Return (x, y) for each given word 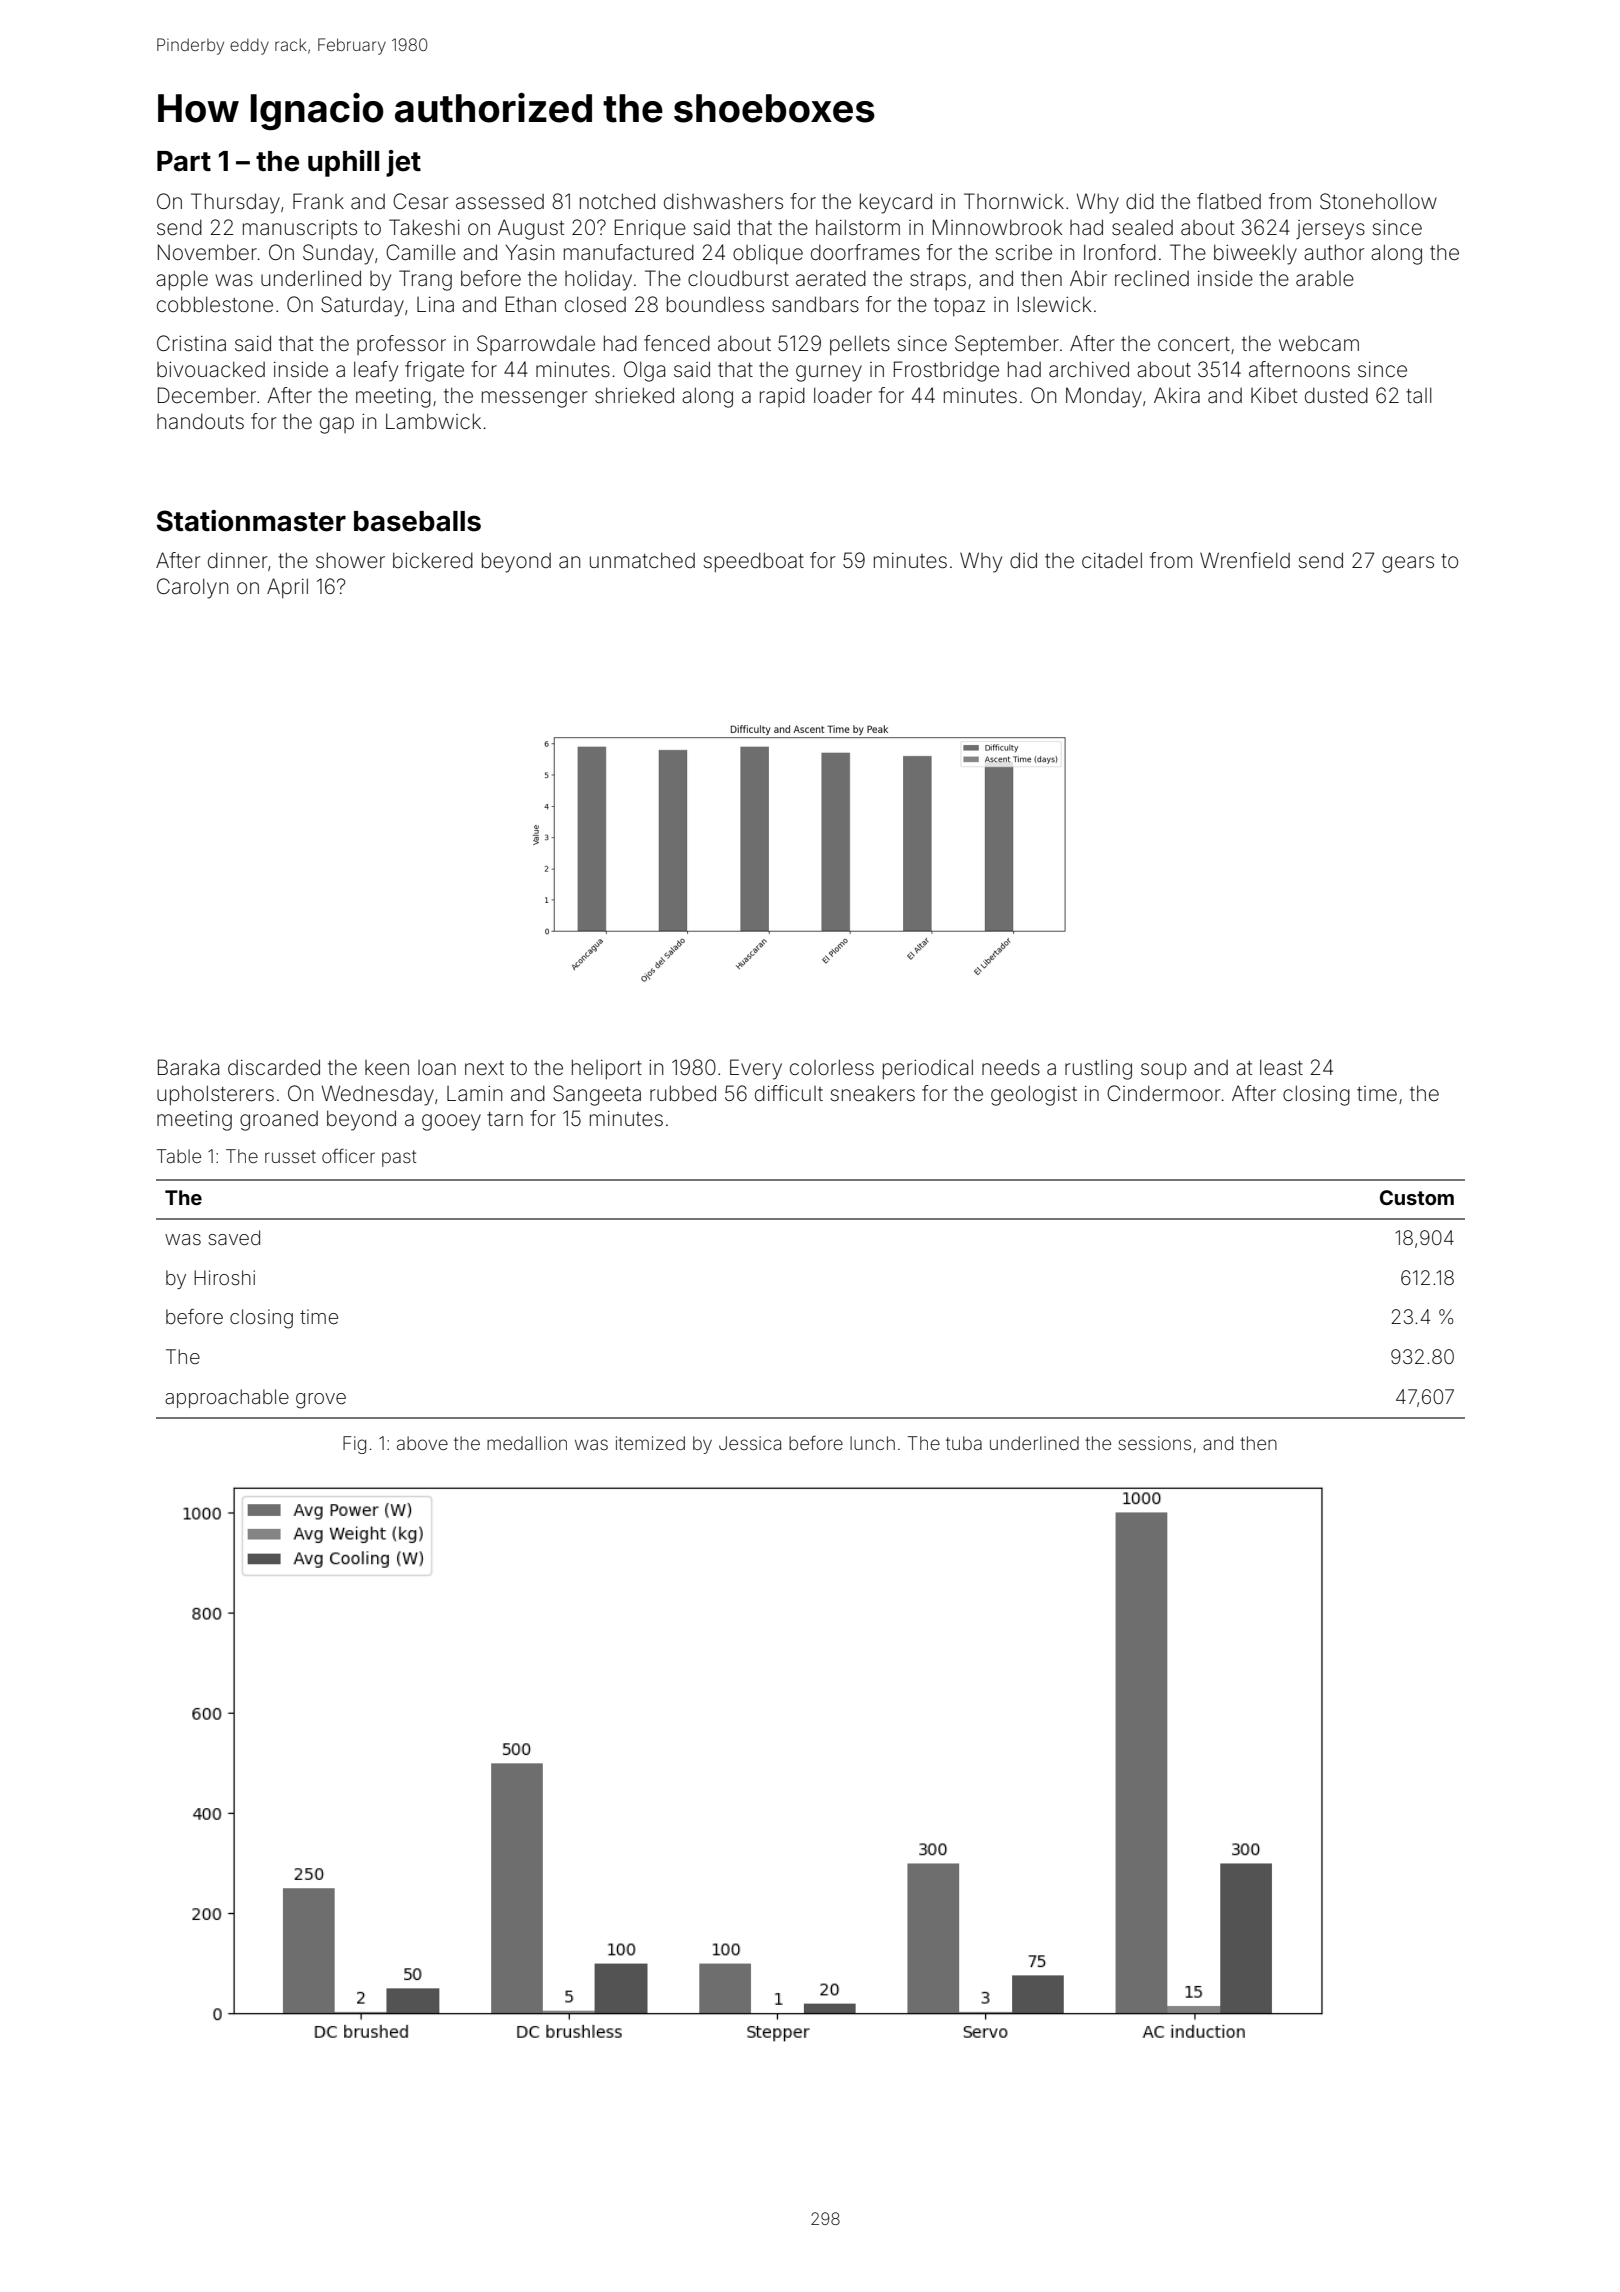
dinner (237, 560)
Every (756, 1069)
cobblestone (215, 304)
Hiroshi (224, 1277)
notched (617, 201)
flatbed (1229, 201)
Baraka (188, 1067)
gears (1408, 564)
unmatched (642, 560)
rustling (1098, 1070)
